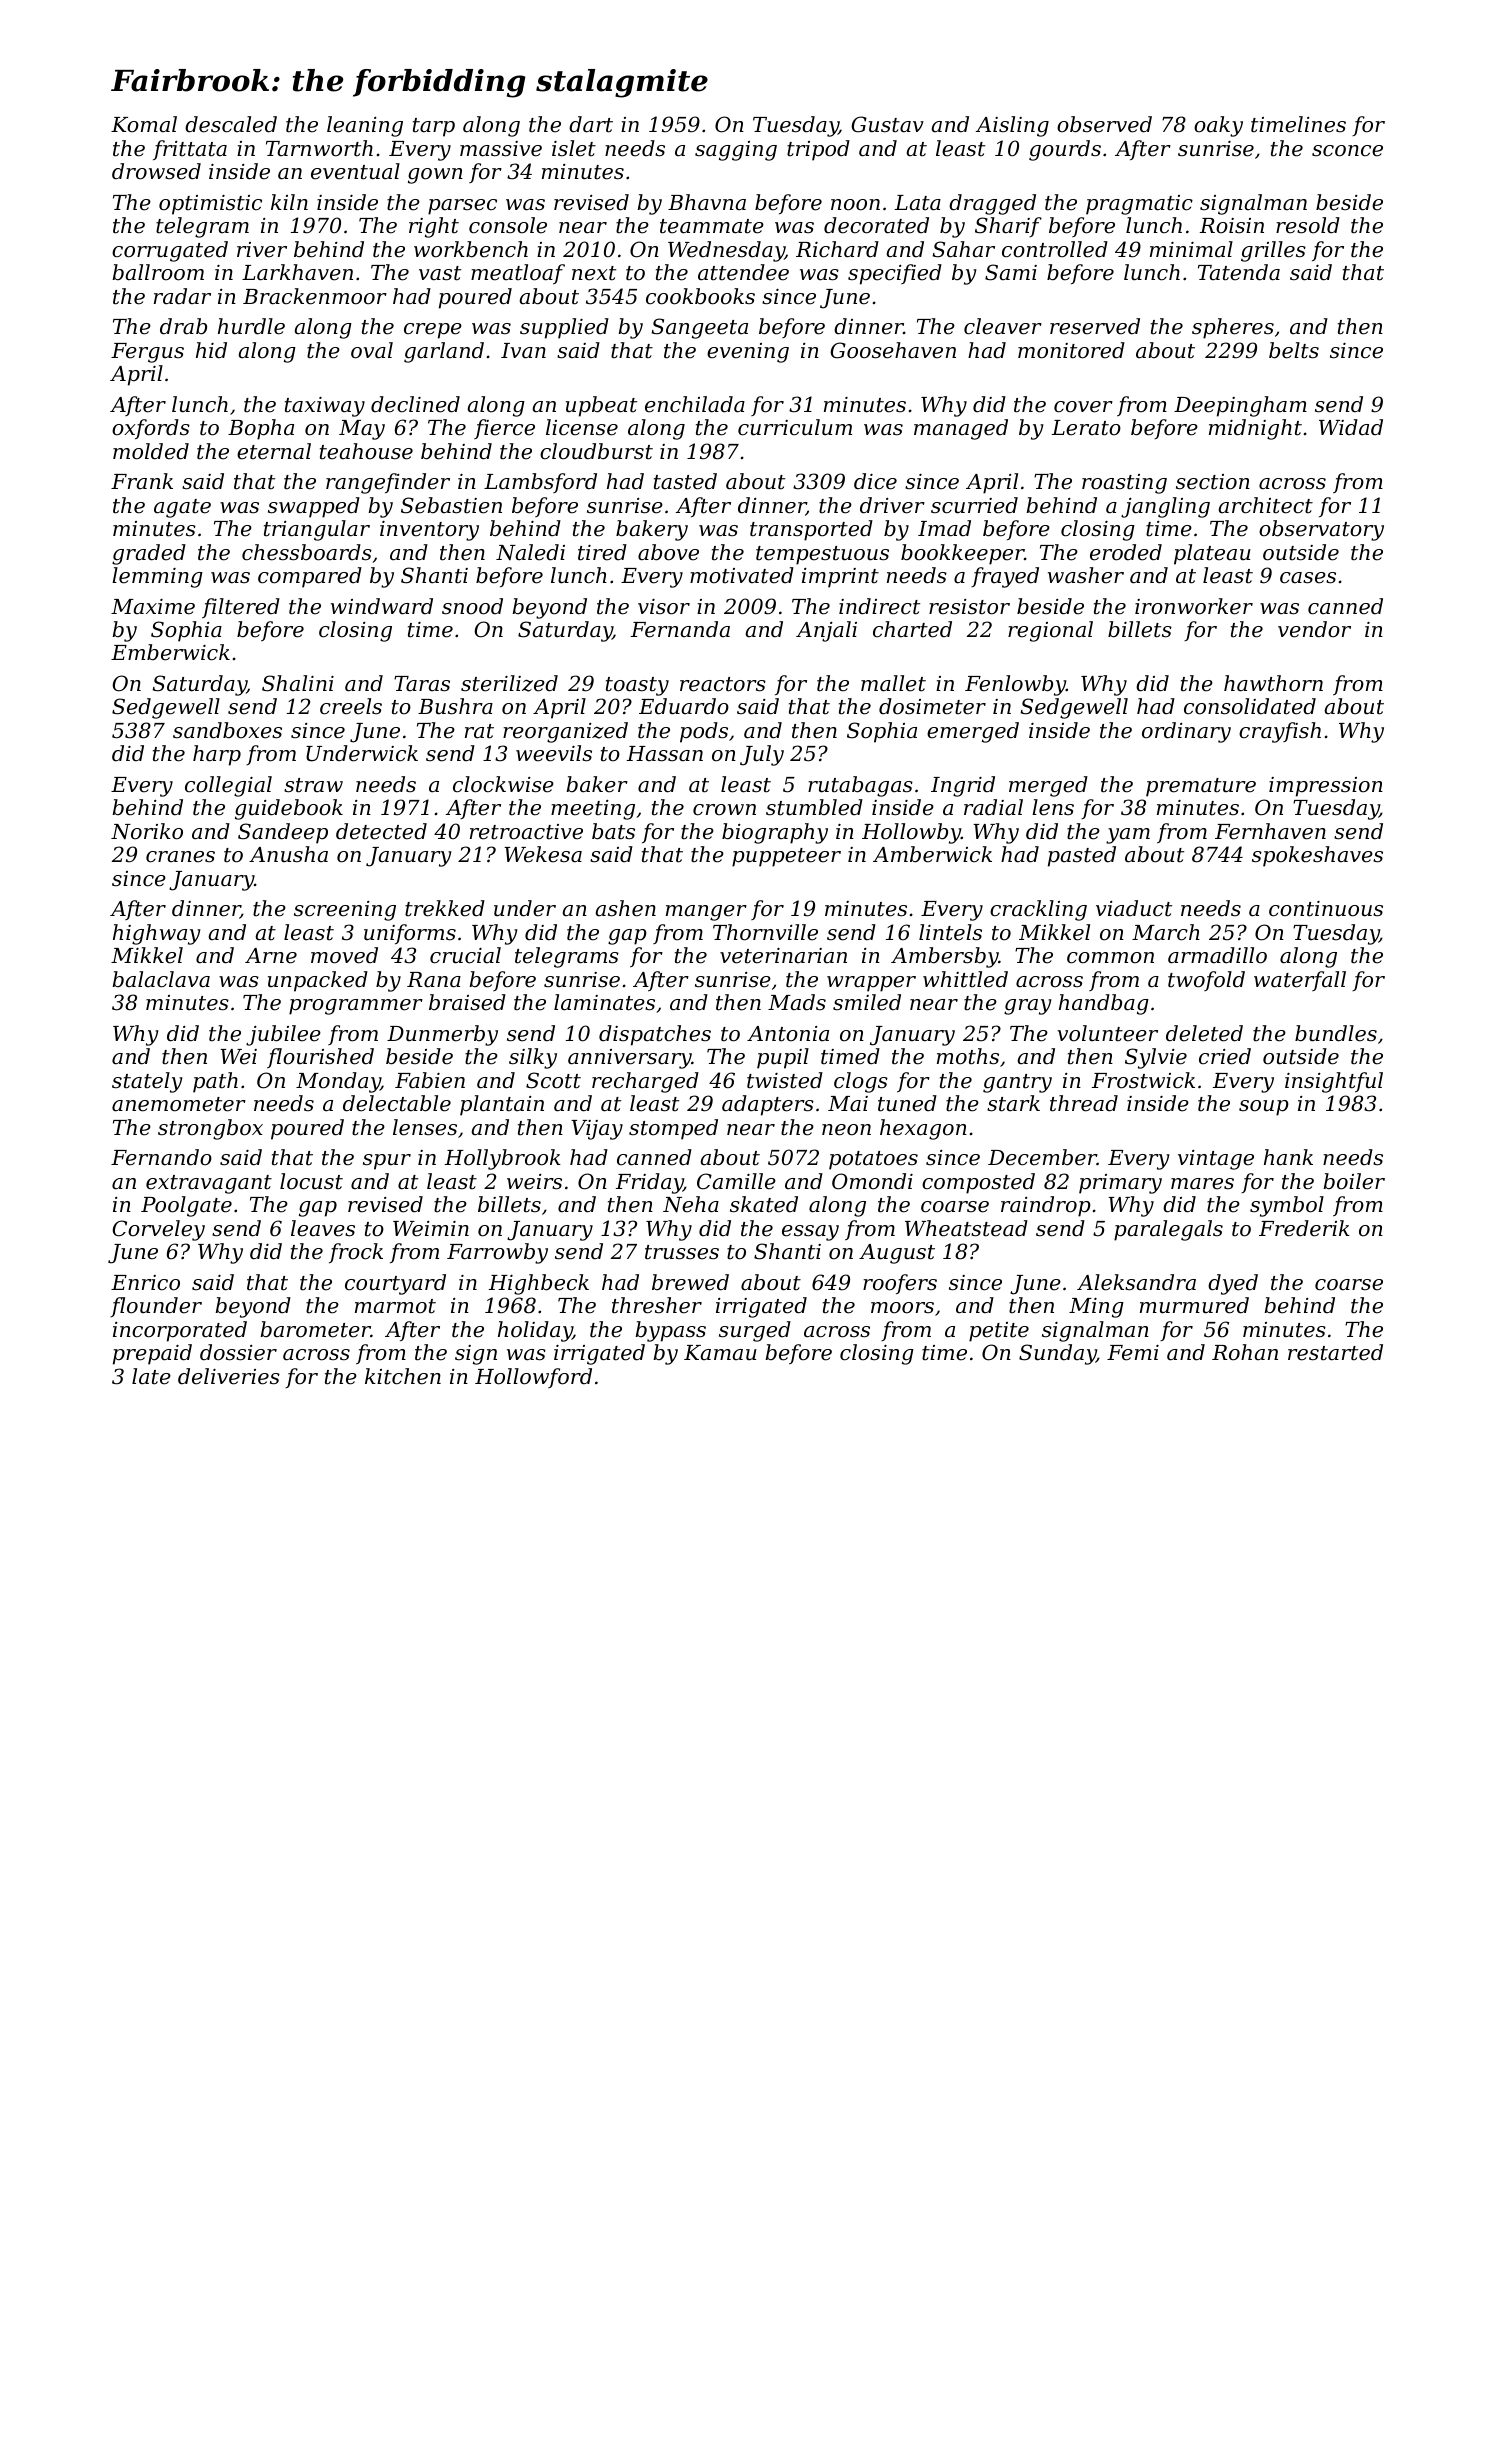 This document has width=1496, height=2464. Describe the element at coordinates (325, 407) in the document. I see `taxiway` at that location.
